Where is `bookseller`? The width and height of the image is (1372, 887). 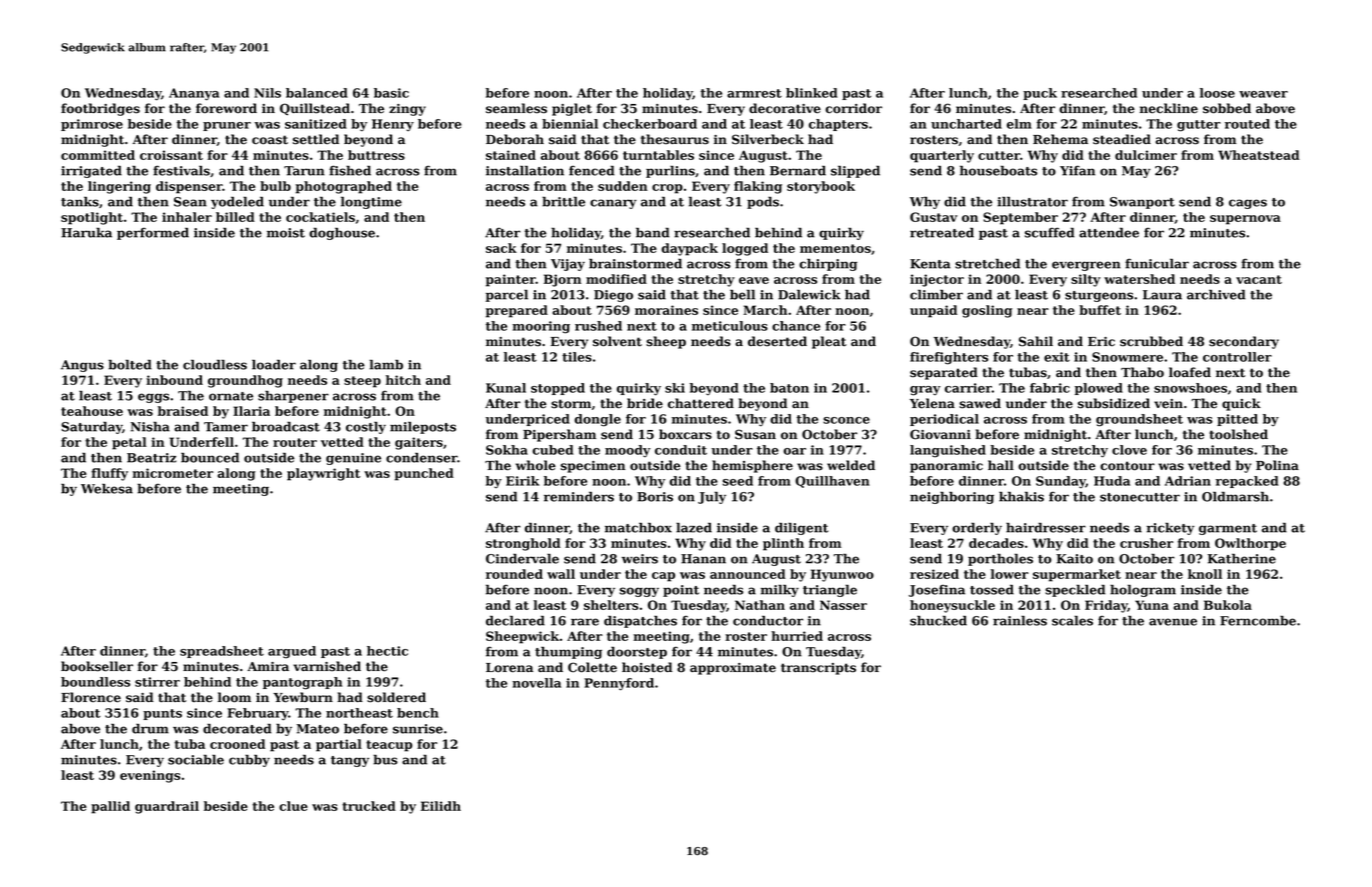
bookseller is located at coordinates (97, 666).
